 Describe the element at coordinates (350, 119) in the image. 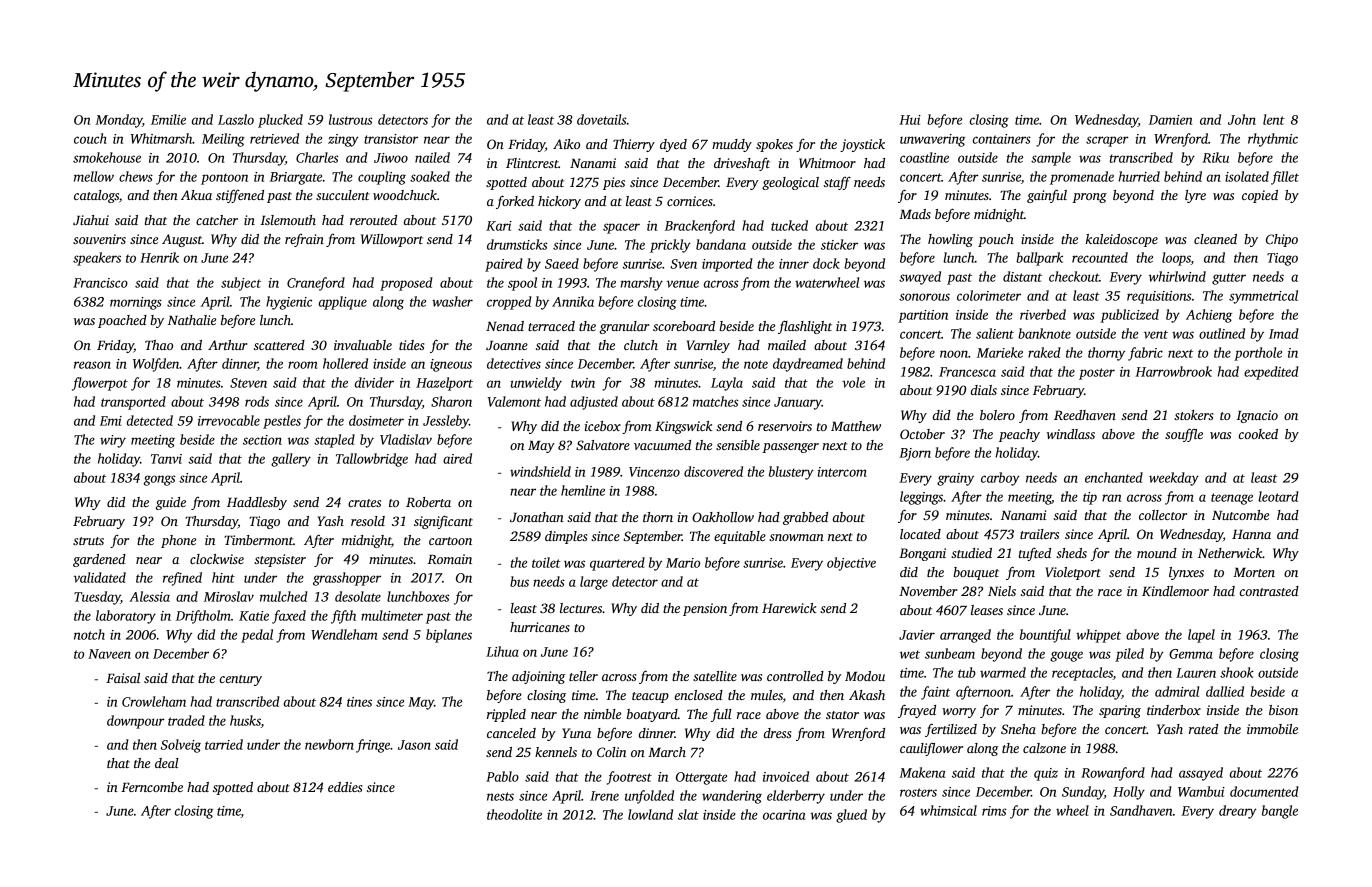

I see `lustrous` at that location.
